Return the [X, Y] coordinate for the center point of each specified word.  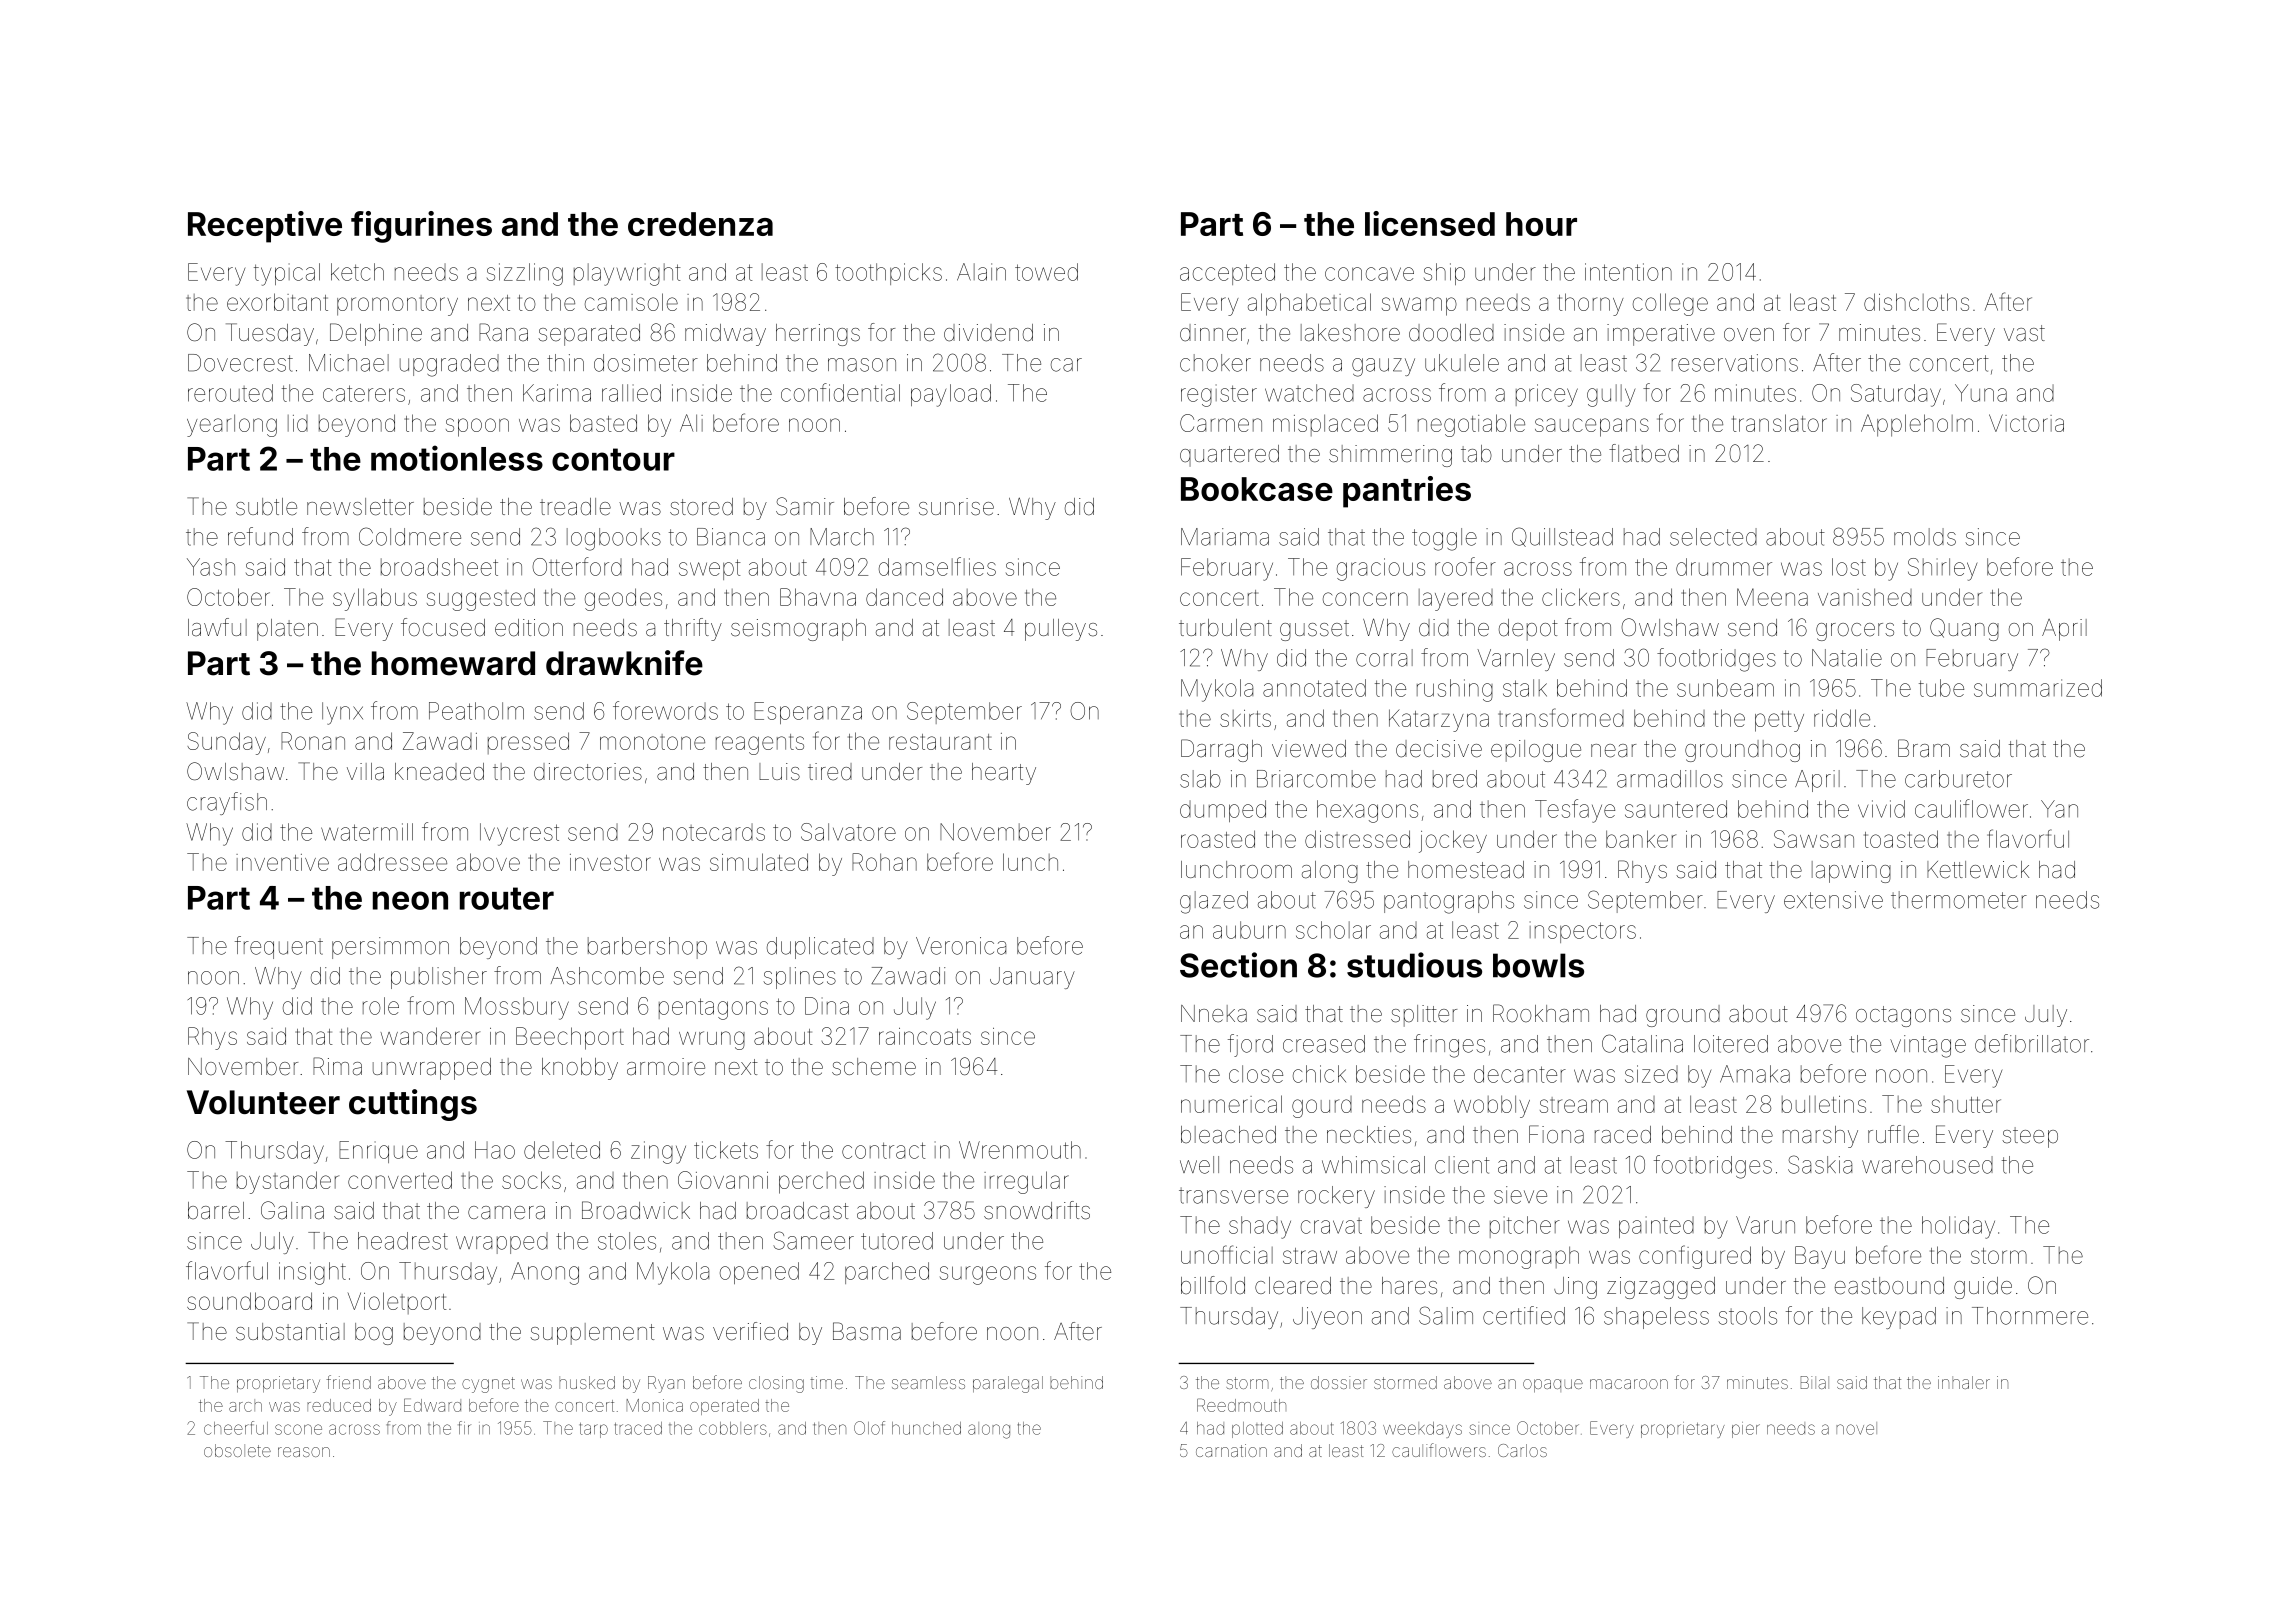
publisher [439, 978]
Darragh [1221, 750]
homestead [1466, 870]
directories [588, 772]
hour [1541, 224]
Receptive [265, 227]
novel [1856, 1428]
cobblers [733, 1428]
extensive [1833, 900]
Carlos [1522, 1450]
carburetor [1958, 779]
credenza [700, 224]
